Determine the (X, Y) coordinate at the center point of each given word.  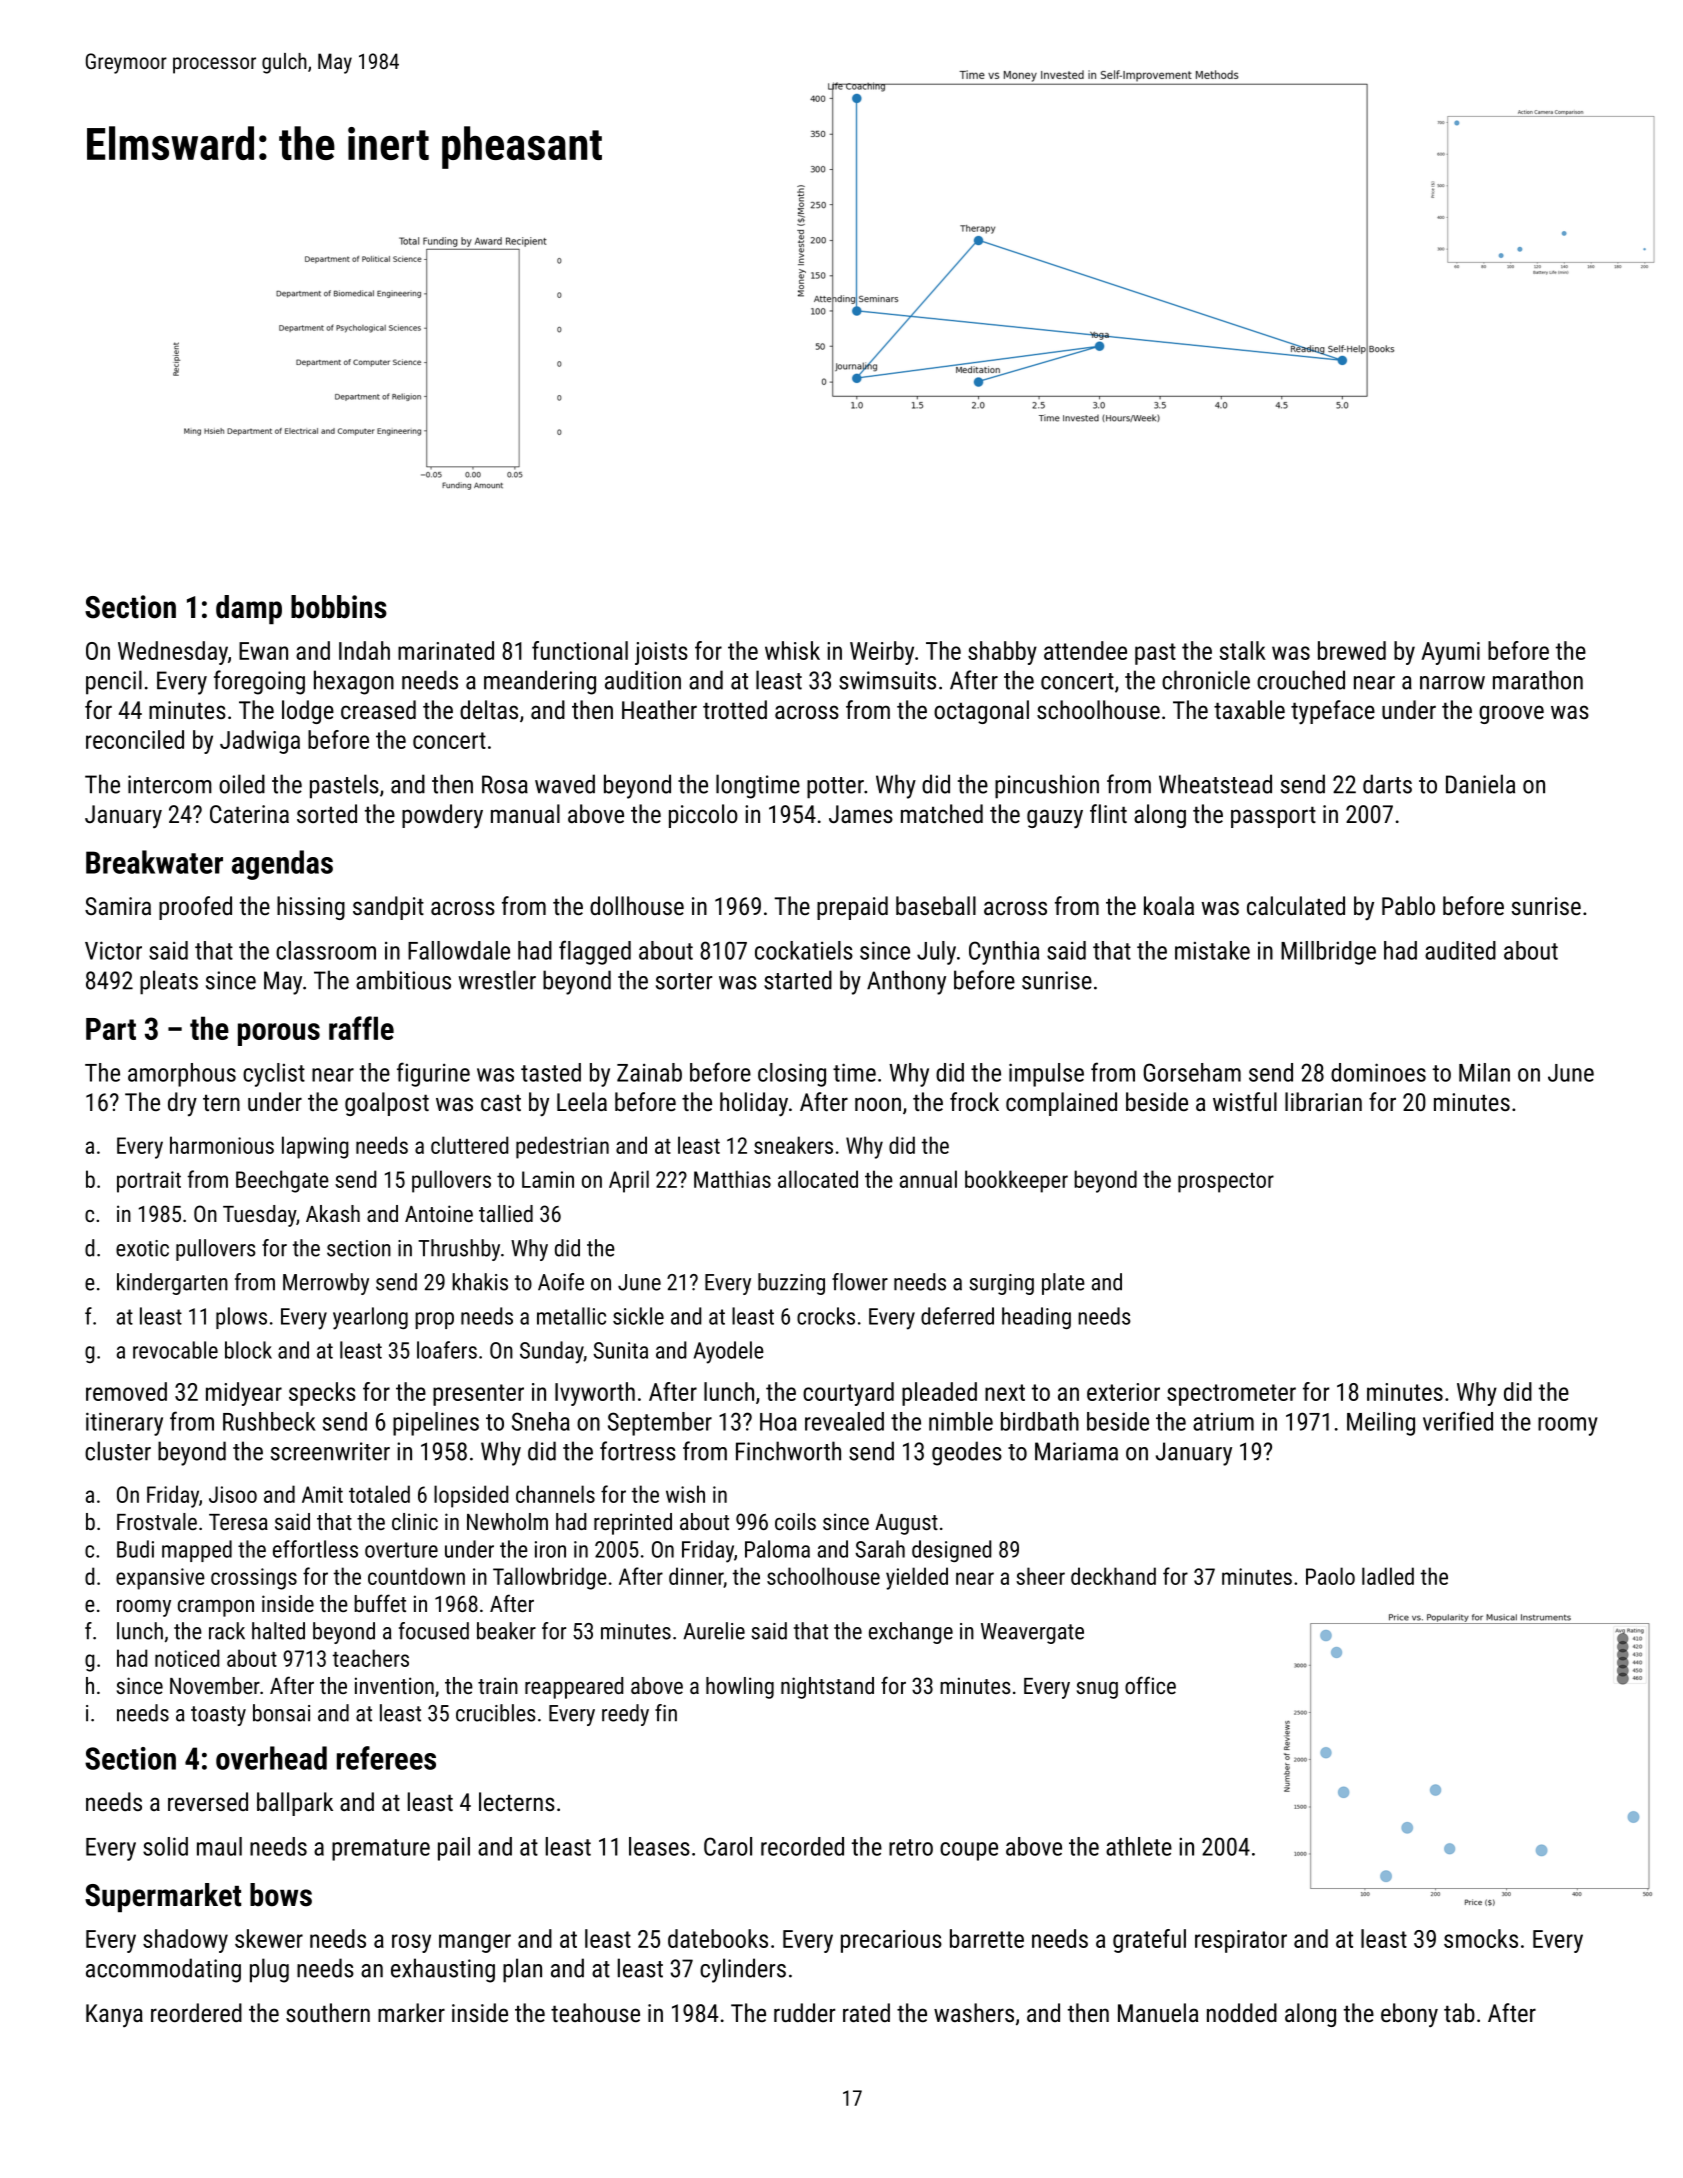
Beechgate (282, 1181)
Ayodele (729, 1352)
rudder (805, 2012)
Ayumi (1450, 653)
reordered (196, 2012)
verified (1458, 1421)
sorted (327, 813)
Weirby (882, 653)
